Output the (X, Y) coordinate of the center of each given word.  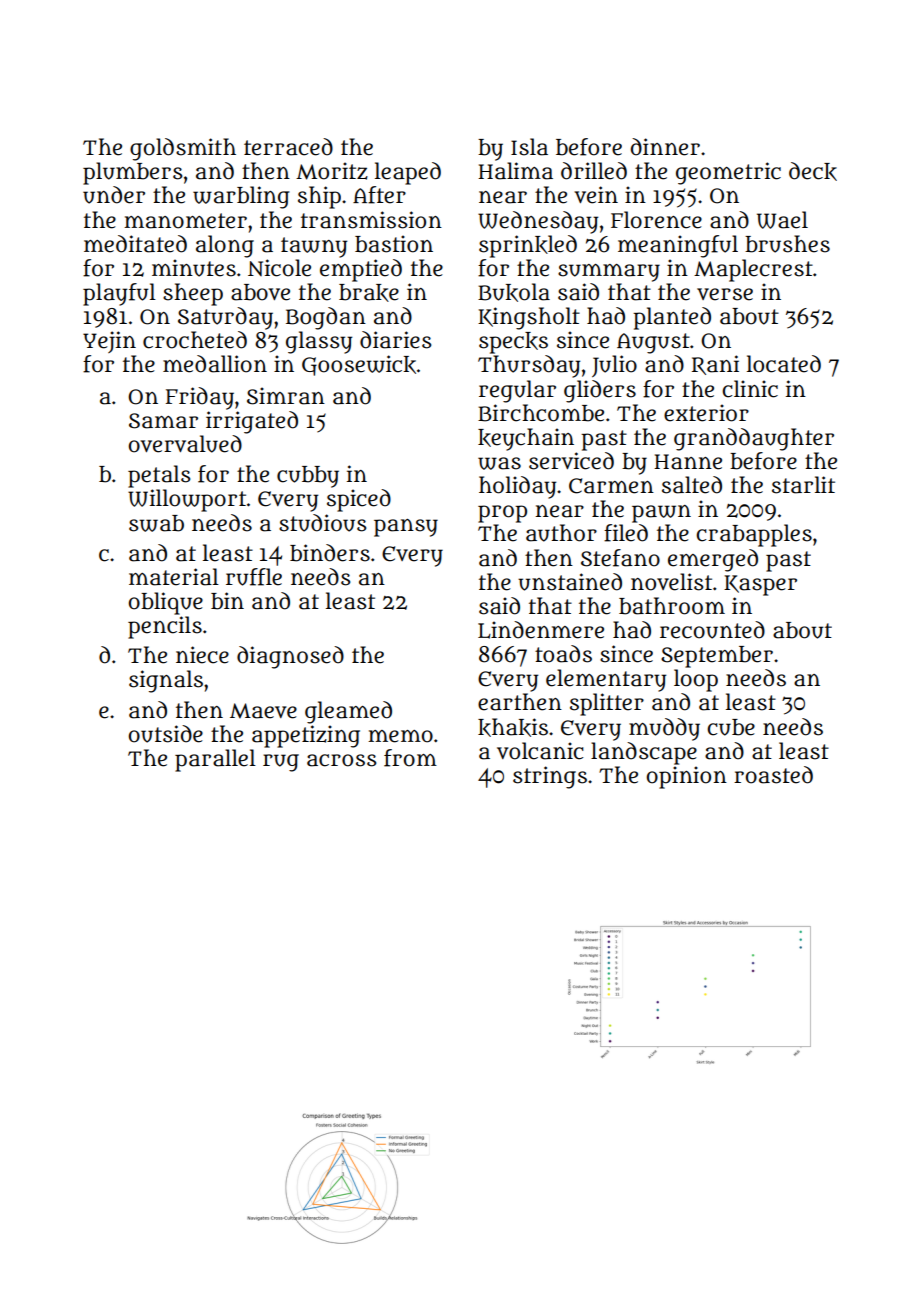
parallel (215, 760)
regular (517, 391)
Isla (529, 147)
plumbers (132, 173)
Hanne (688, 462)
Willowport (187, 500)
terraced (288, 147)
